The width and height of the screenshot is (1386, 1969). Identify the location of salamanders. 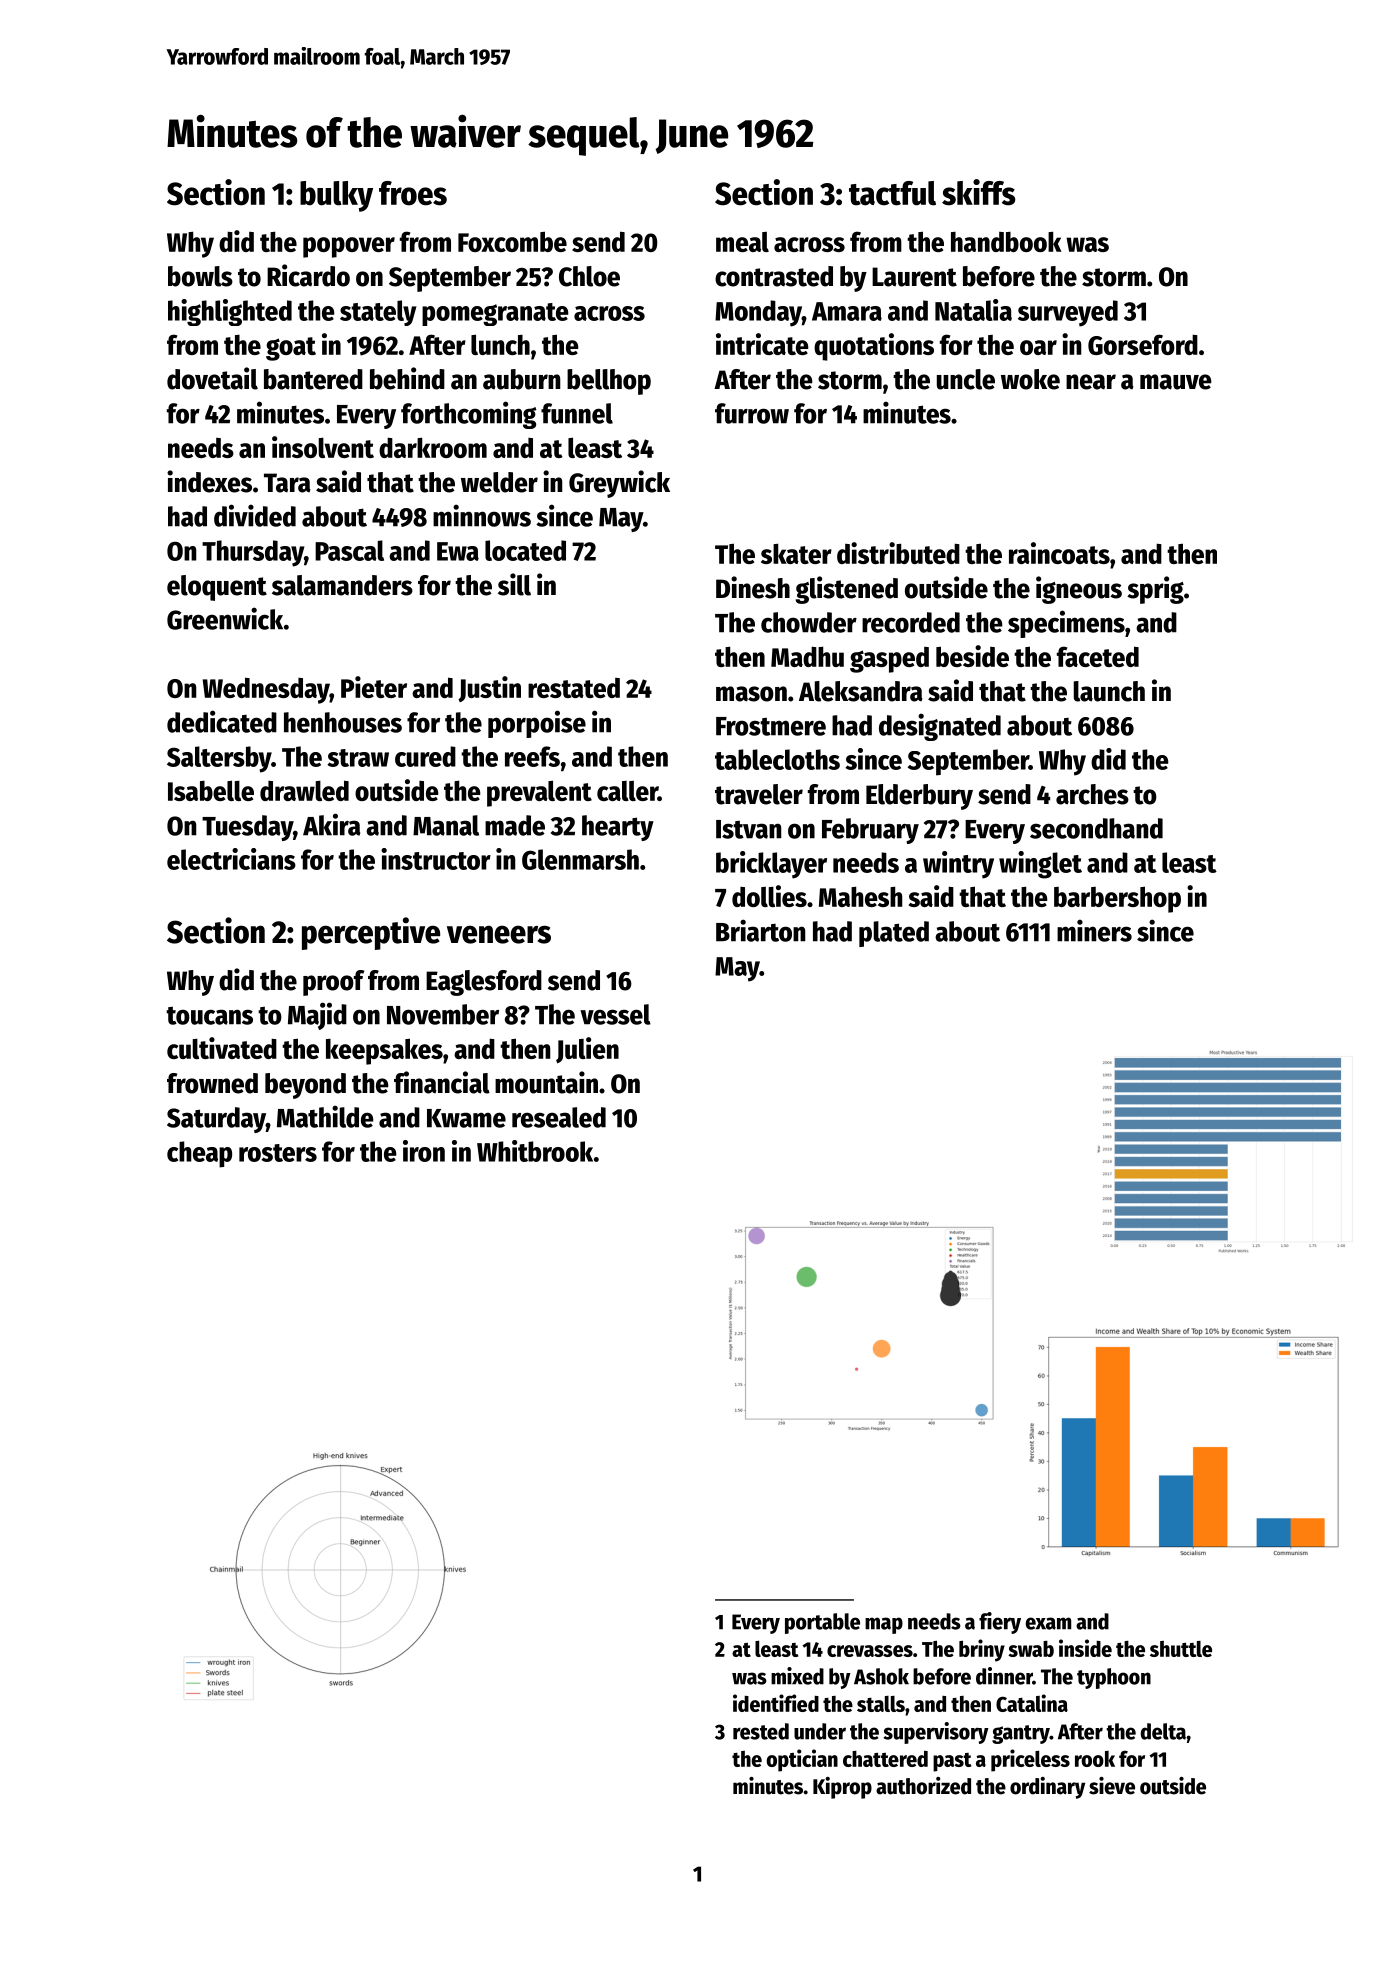
(342, 585).
